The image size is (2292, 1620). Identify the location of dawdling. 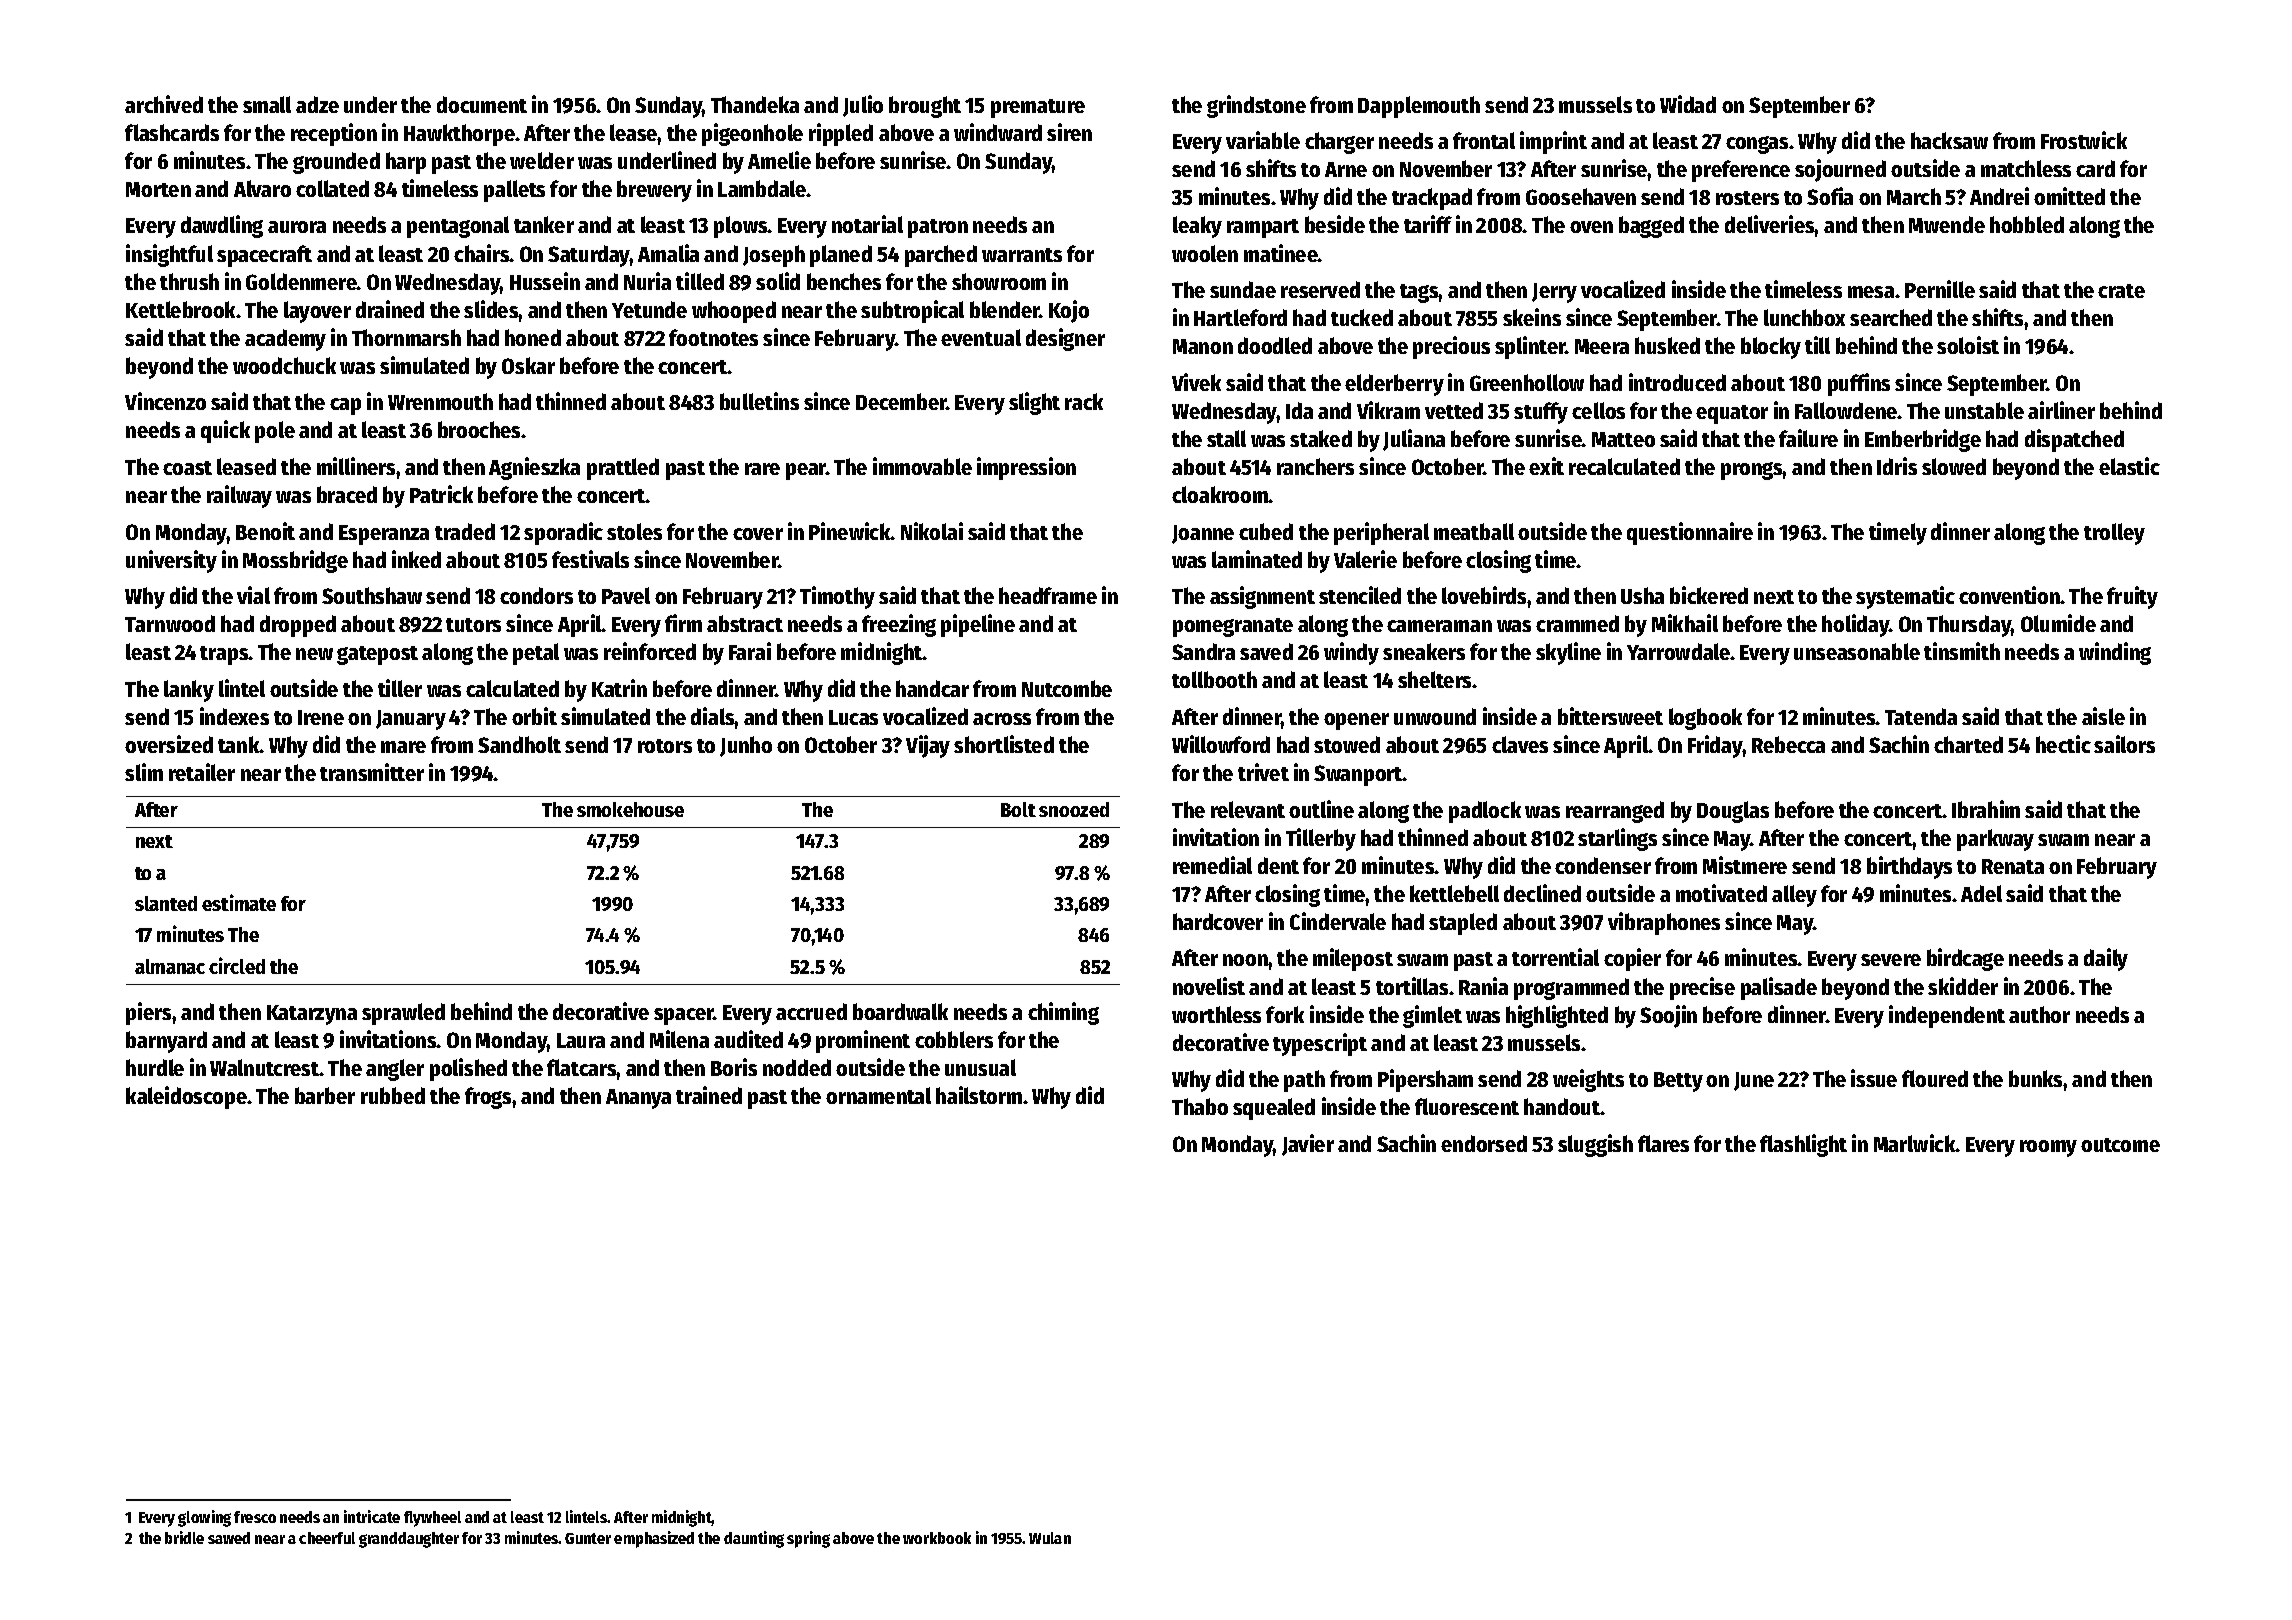
(222, 226).
